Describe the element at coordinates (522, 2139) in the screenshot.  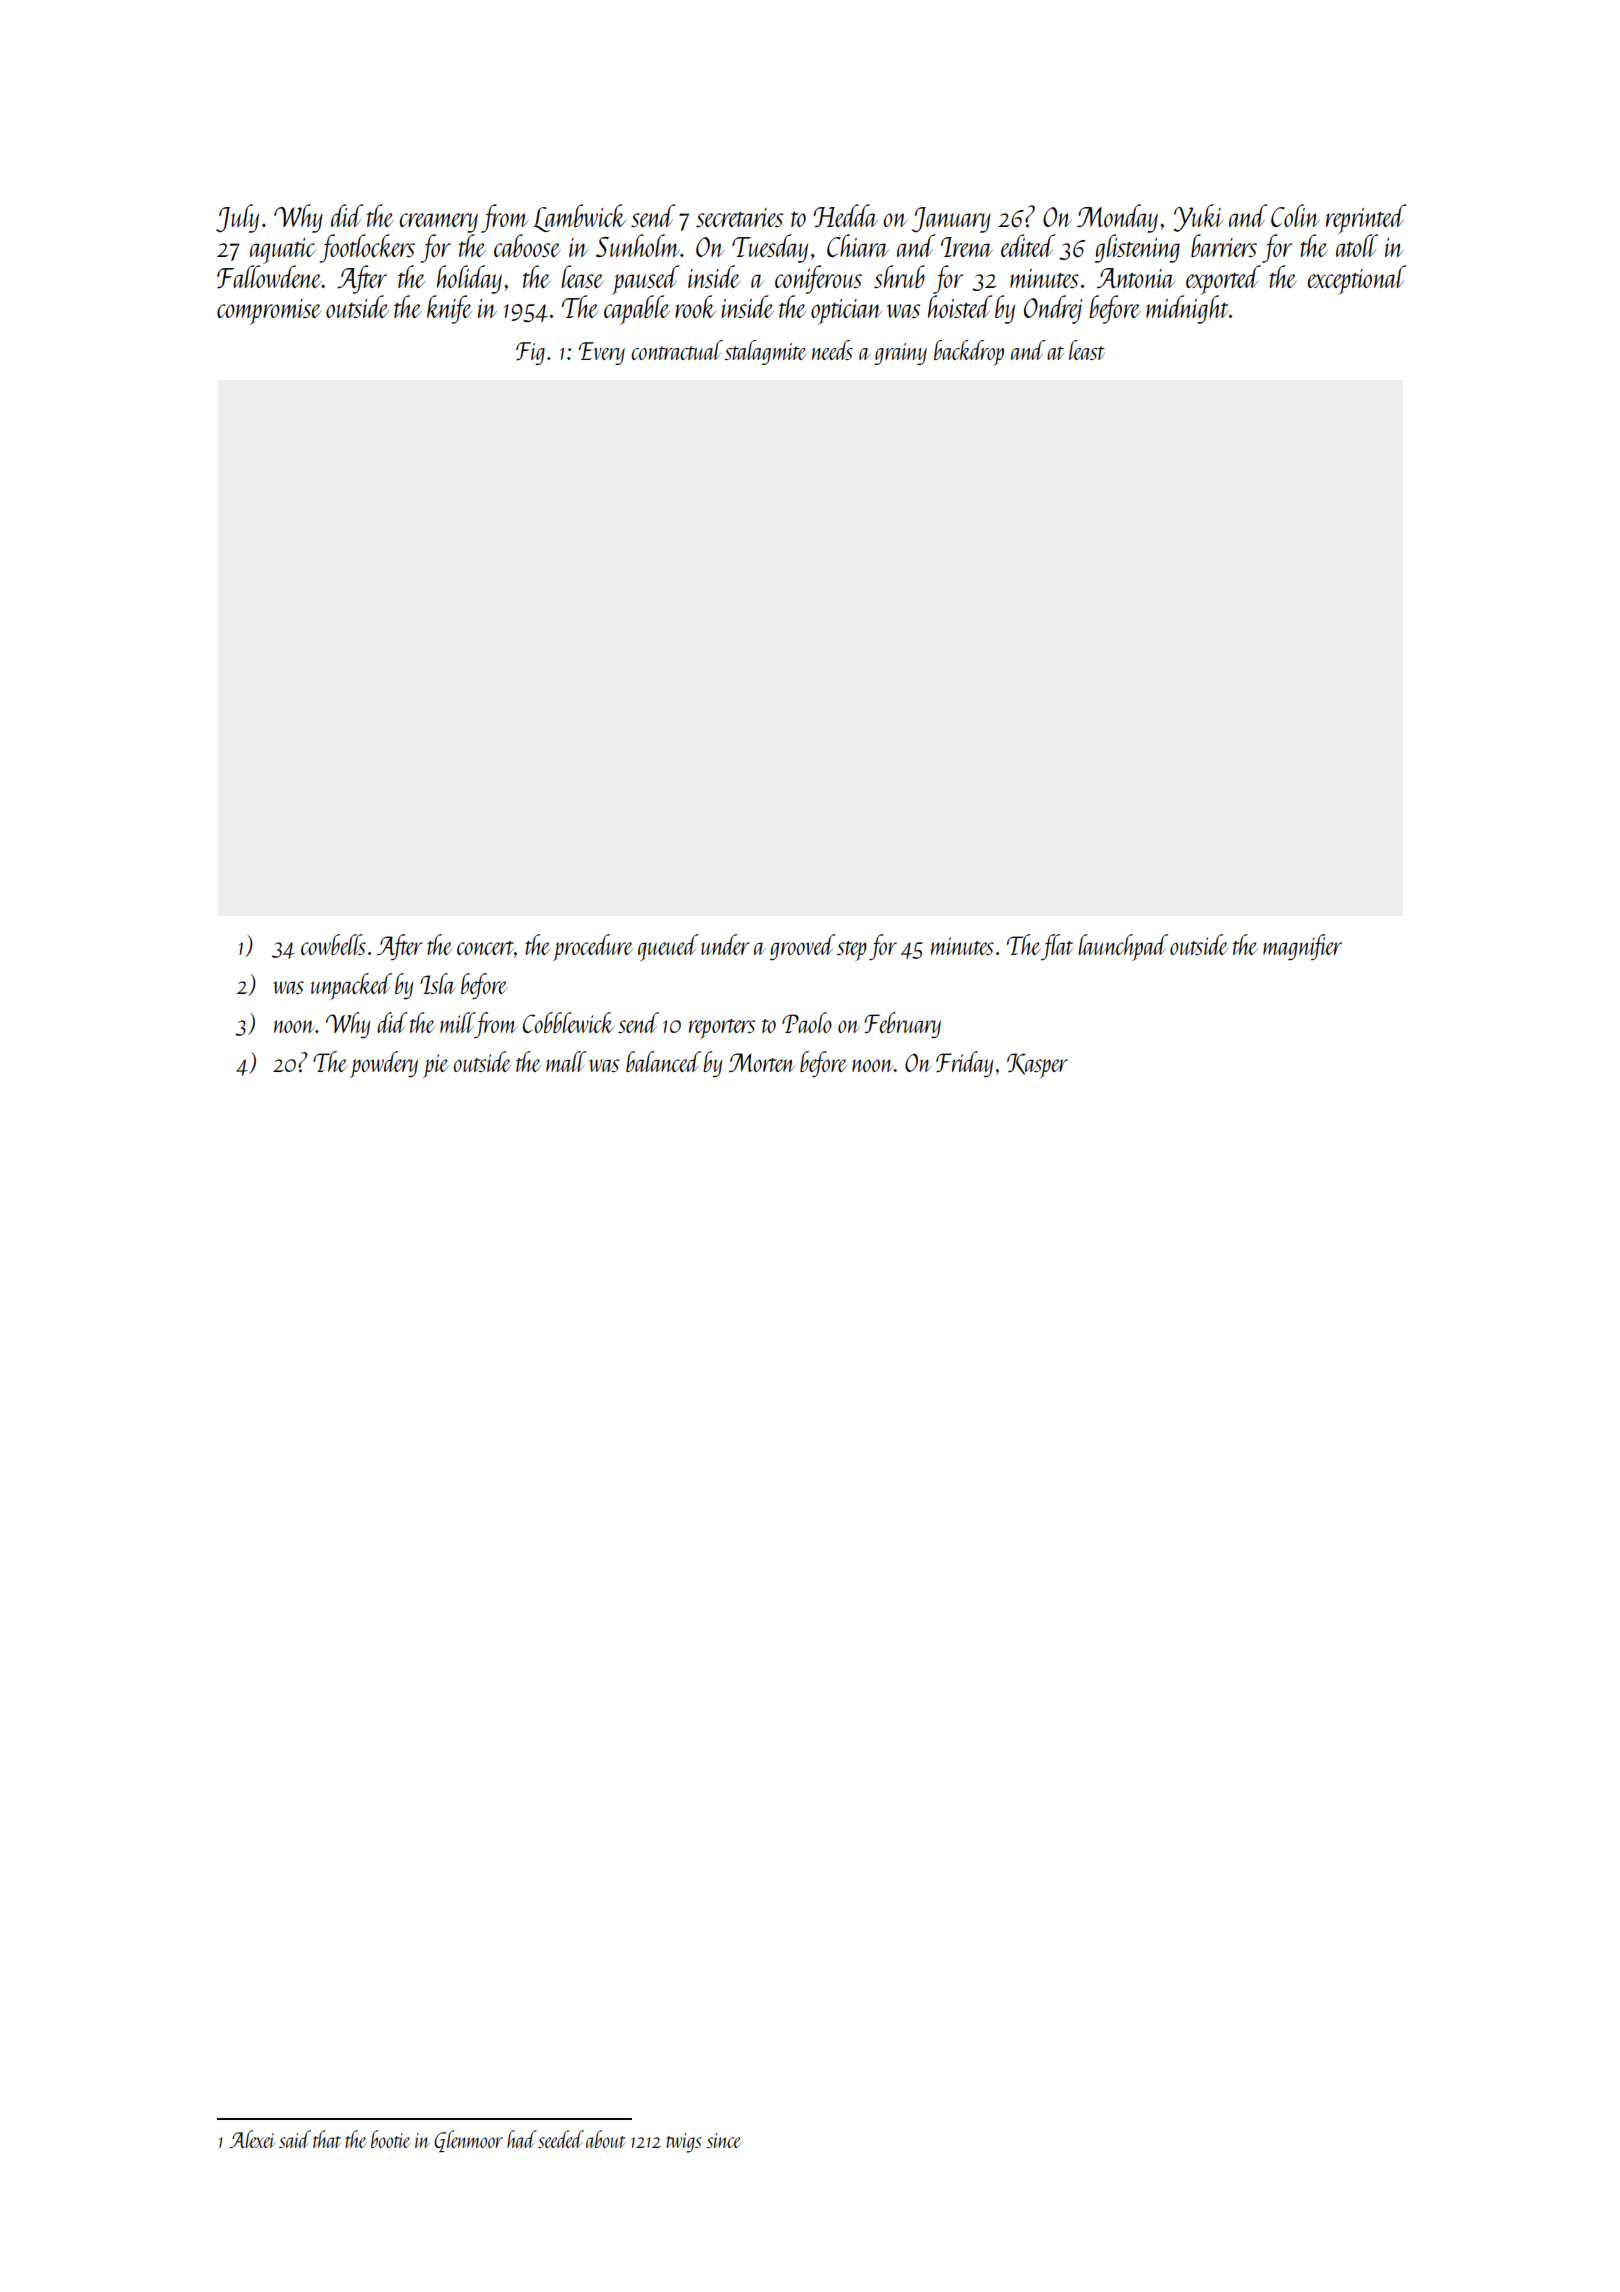
I see `had` at that location.
